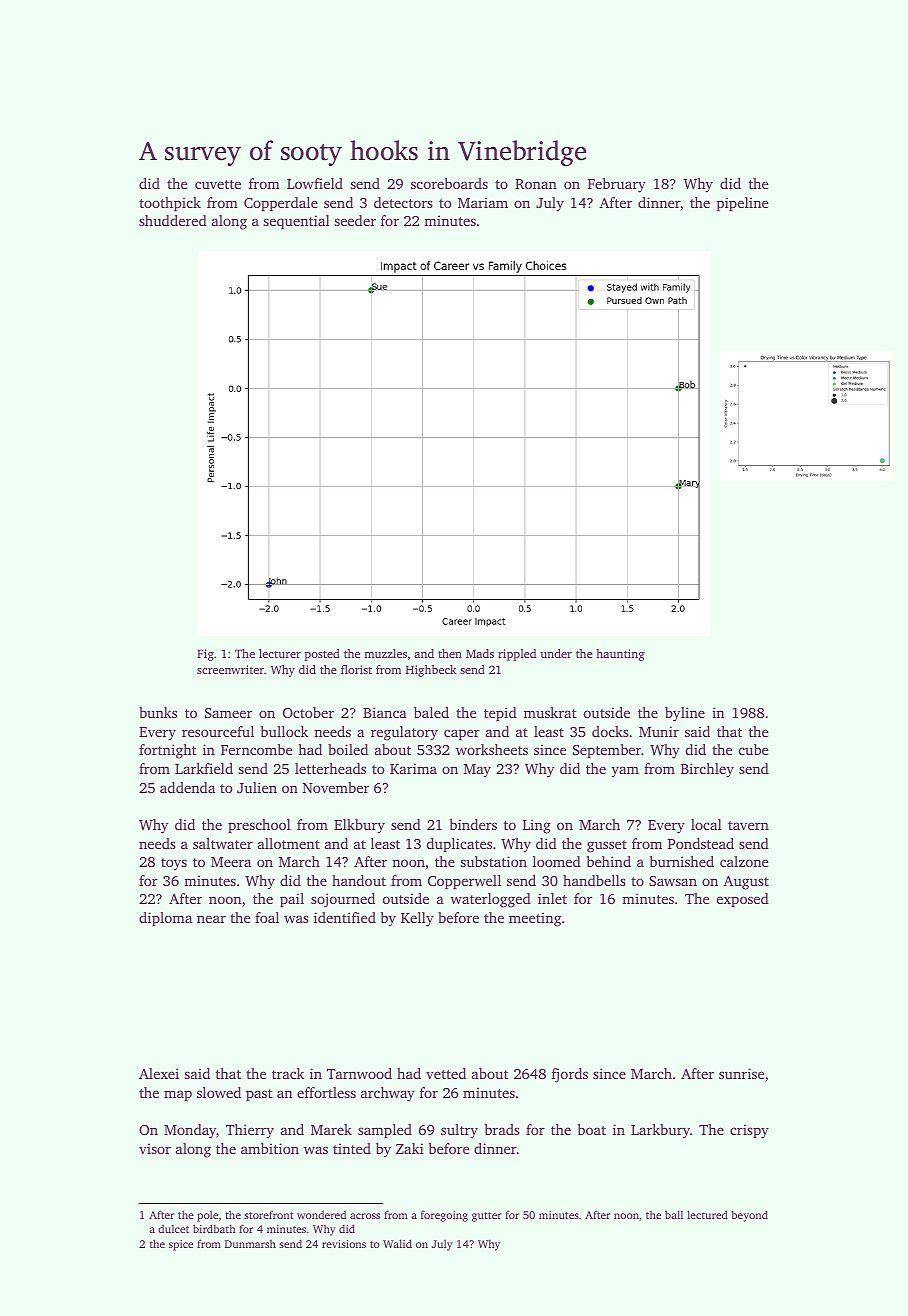 This screenshot has width=908, height=1316. What do you see at coordinates (706, 824) in the screenshot?
I see `local` at bounding box center [706, 824].
